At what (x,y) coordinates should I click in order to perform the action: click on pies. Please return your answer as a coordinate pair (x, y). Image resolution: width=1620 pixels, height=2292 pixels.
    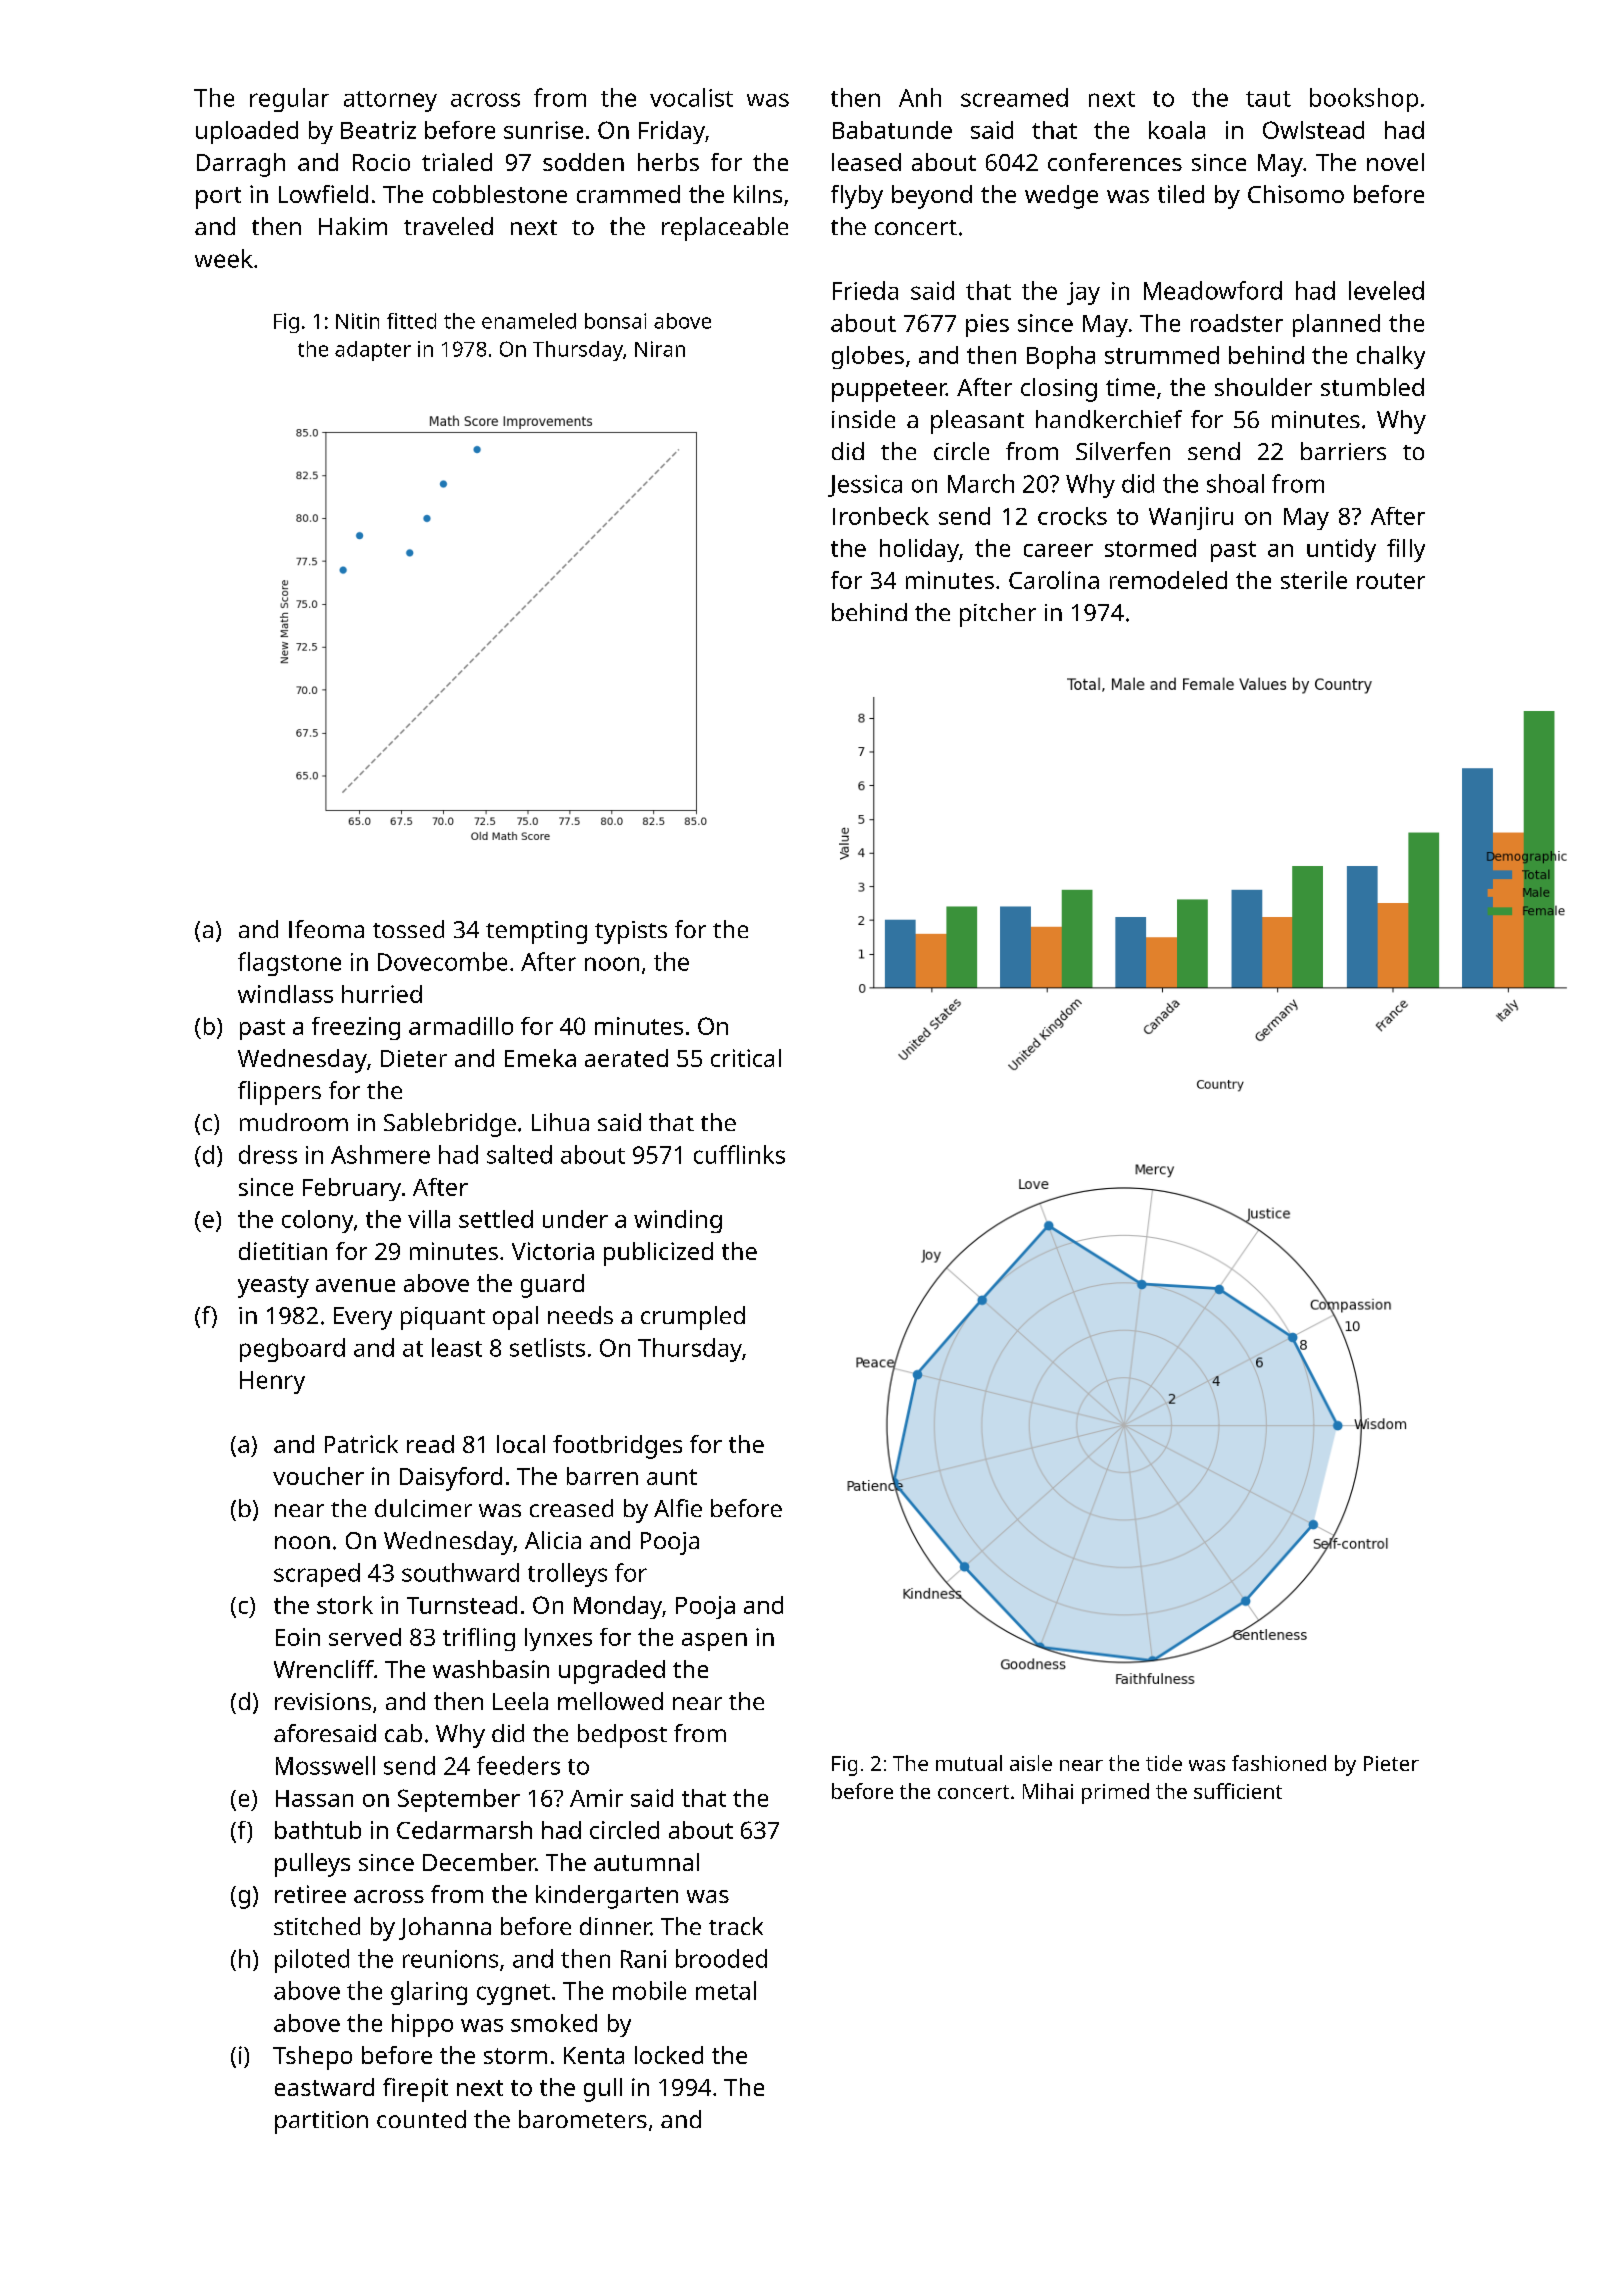
    Looking at the image, I should click on (987, 325).
